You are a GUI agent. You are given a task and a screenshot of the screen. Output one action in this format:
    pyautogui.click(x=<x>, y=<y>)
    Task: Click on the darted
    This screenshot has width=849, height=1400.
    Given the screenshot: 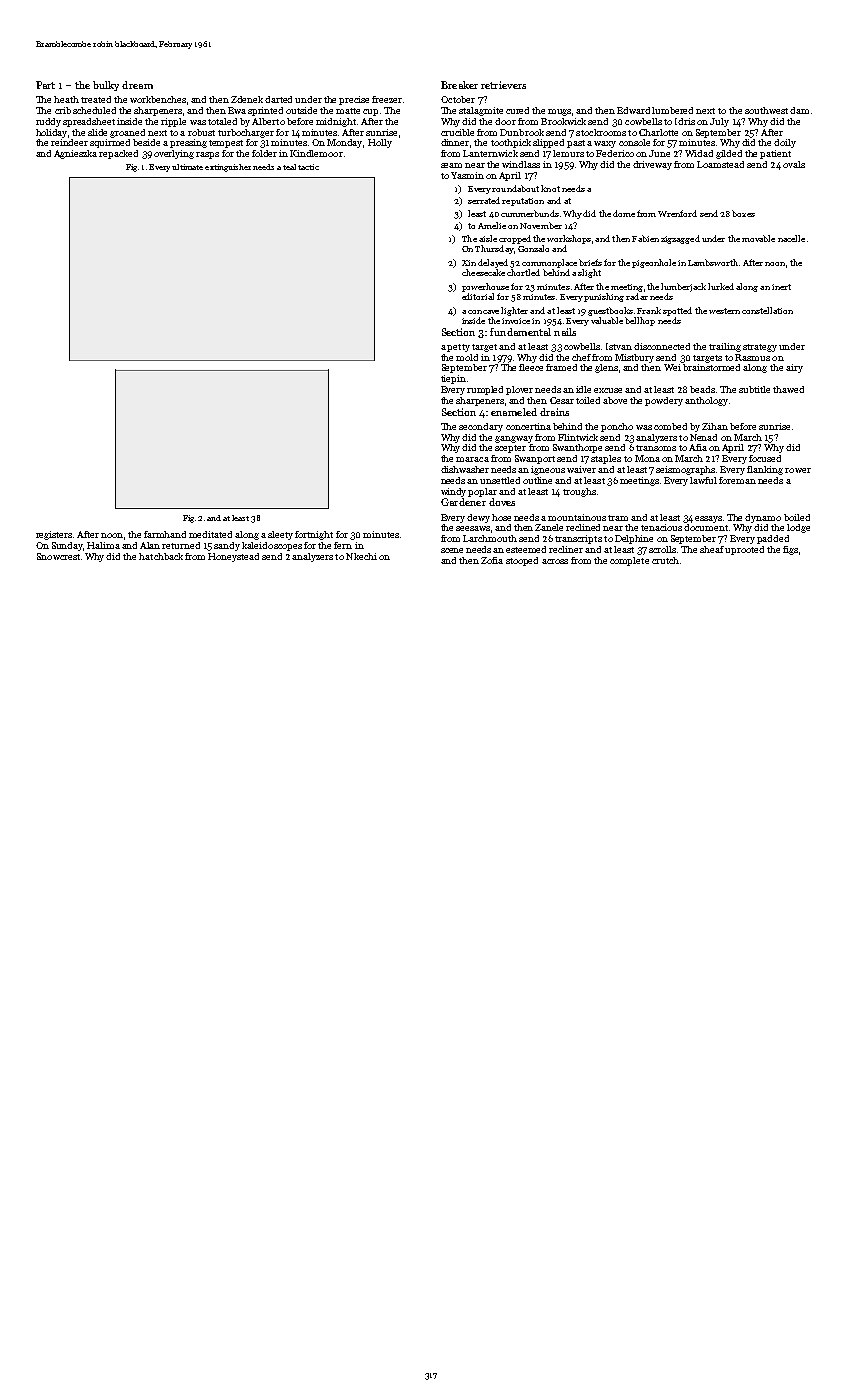 What is the action you would take?
    pyautogui.click(x=278, y=99)
